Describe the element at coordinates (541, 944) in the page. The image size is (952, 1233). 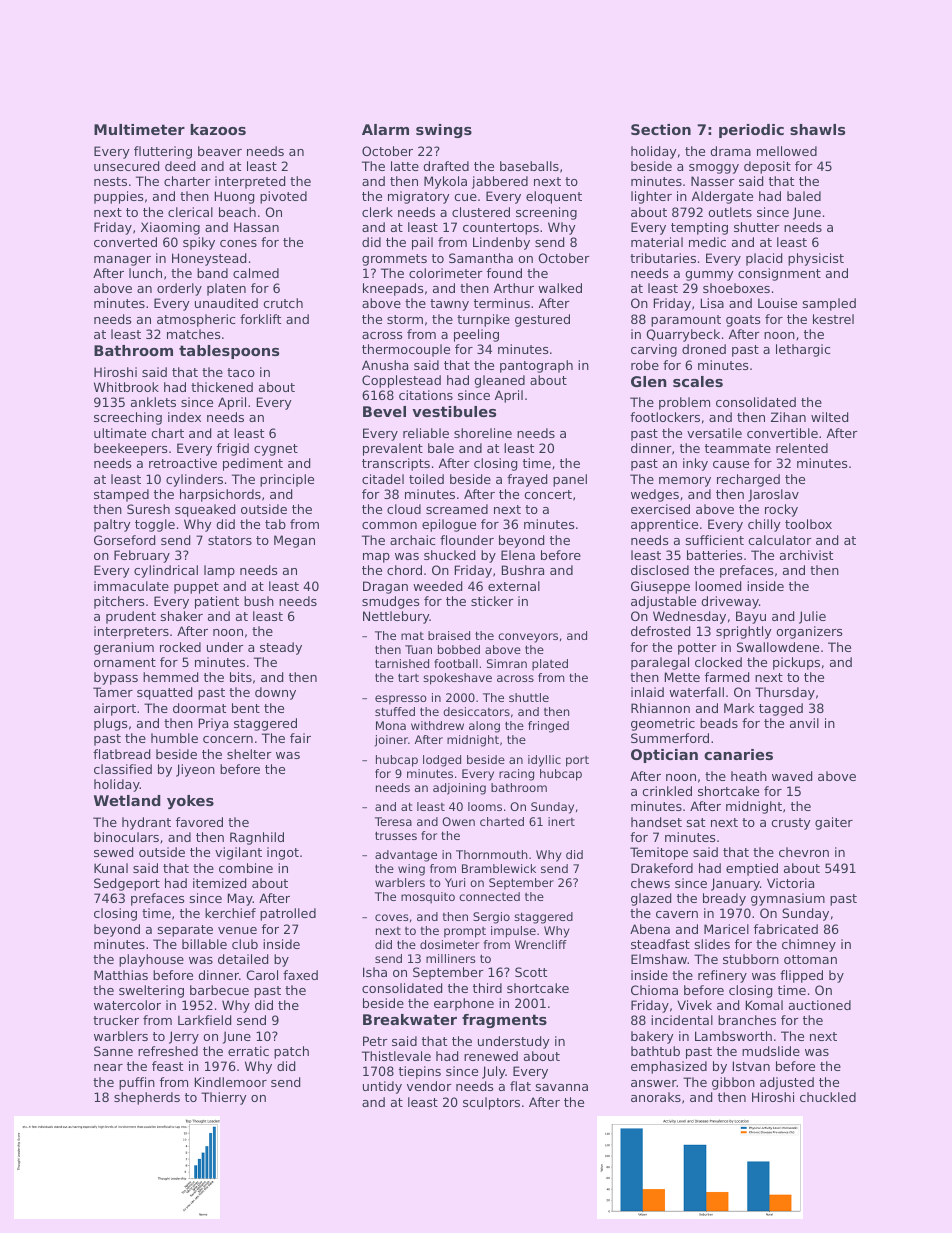
I see `Wrencliff` at that location.
